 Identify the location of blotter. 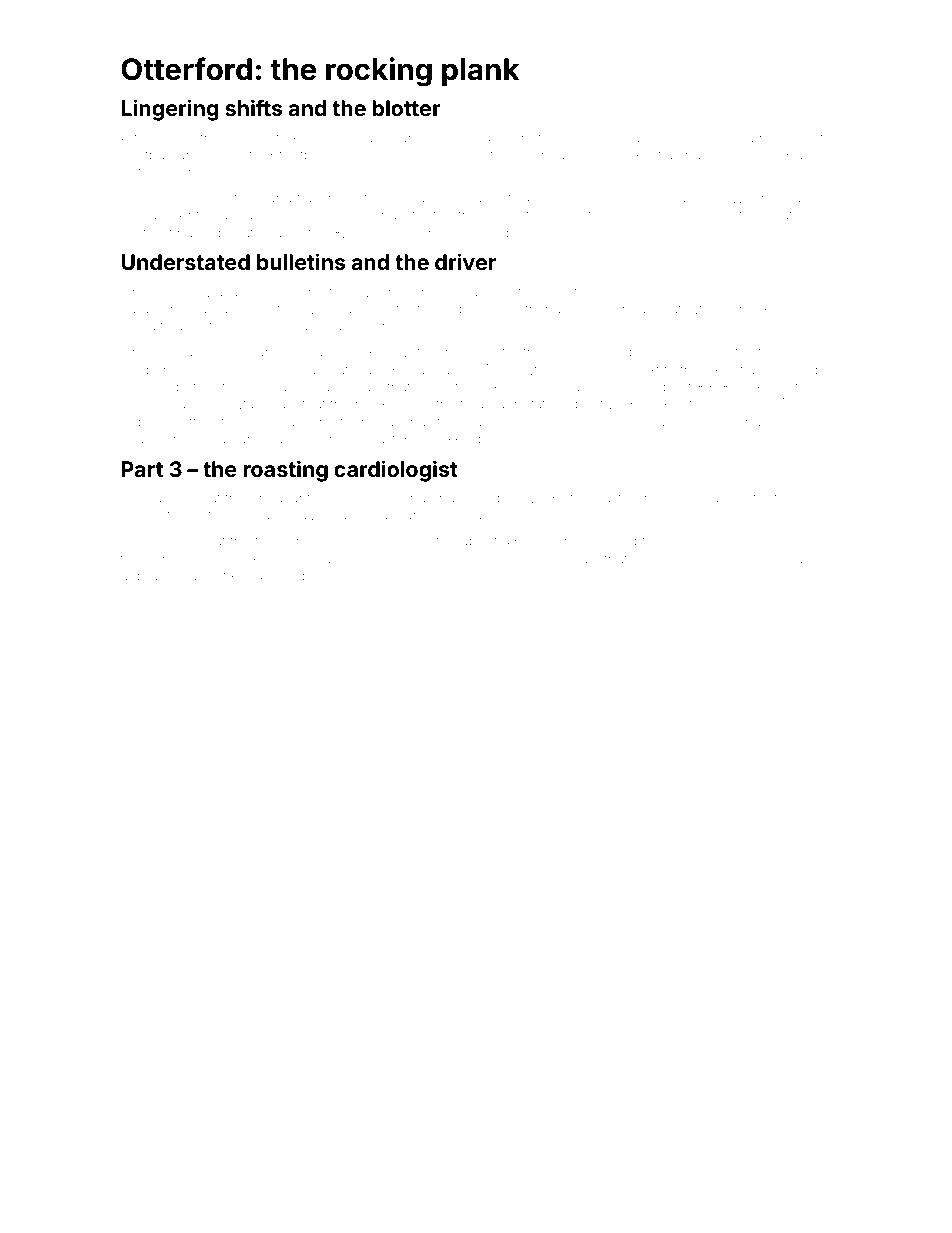
(406, 108).
